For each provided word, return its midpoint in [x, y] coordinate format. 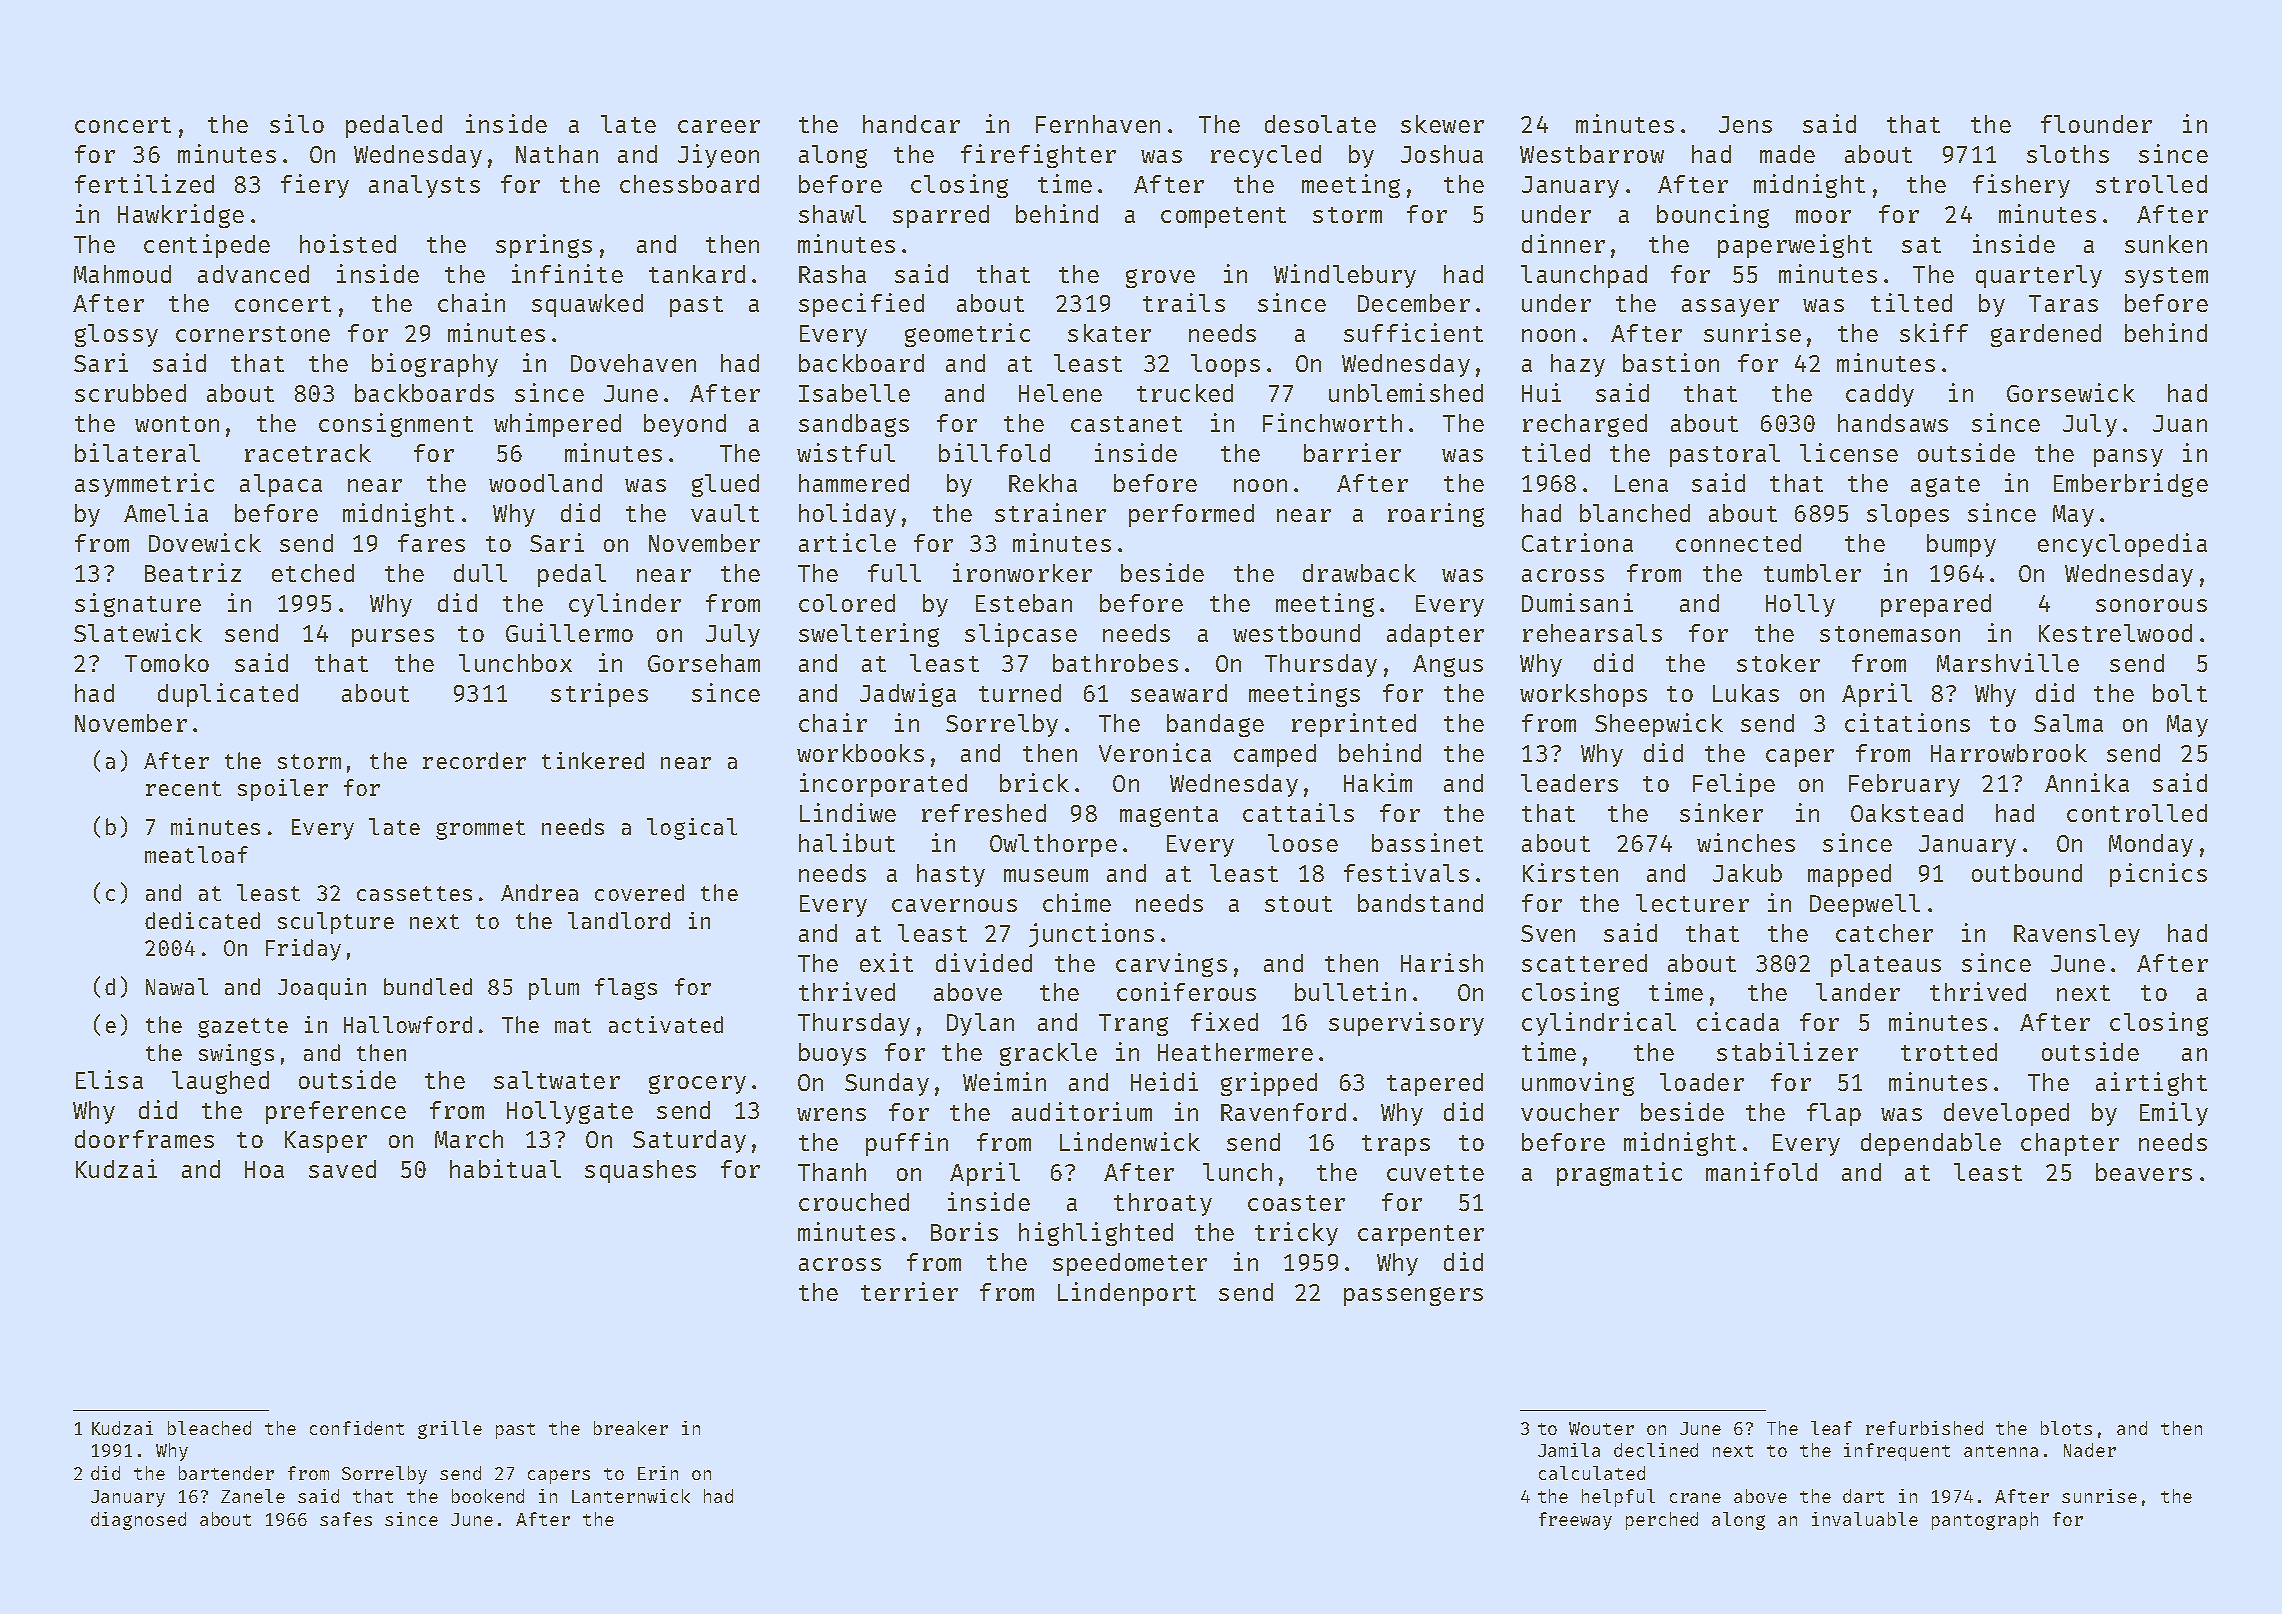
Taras [2063, 303]
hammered [854, 483]
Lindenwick [1130, 1141]
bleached [209, 1428]
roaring [1436, 515]
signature [138, 605]
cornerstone [253, 334]
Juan [2180, 423]
